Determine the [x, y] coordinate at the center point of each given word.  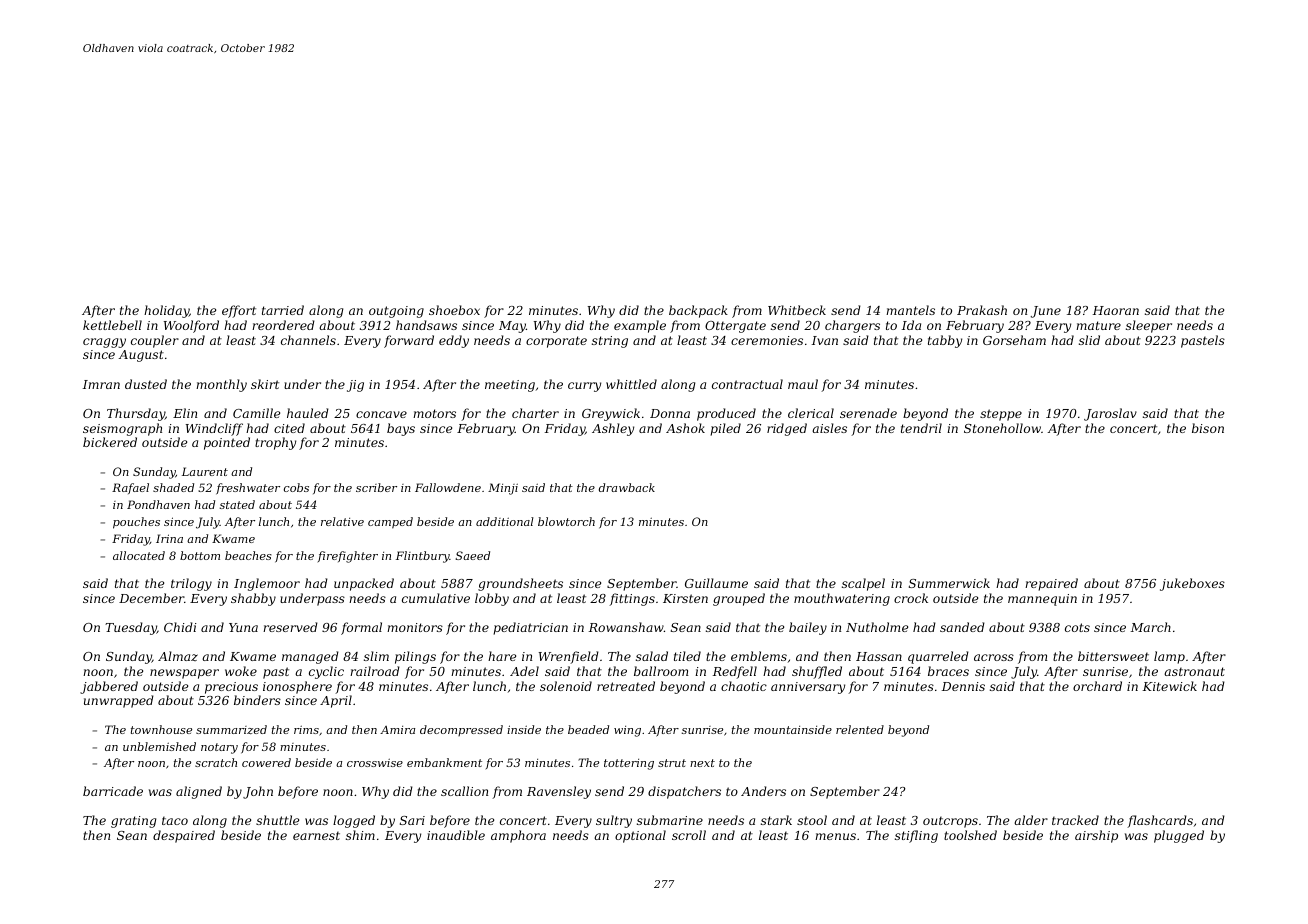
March [1151, 627]
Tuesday [131, 628]
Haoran [1116, 310]
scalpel [863, 584]
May [512, 327]
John [258, 792]
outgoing [396, 312]
